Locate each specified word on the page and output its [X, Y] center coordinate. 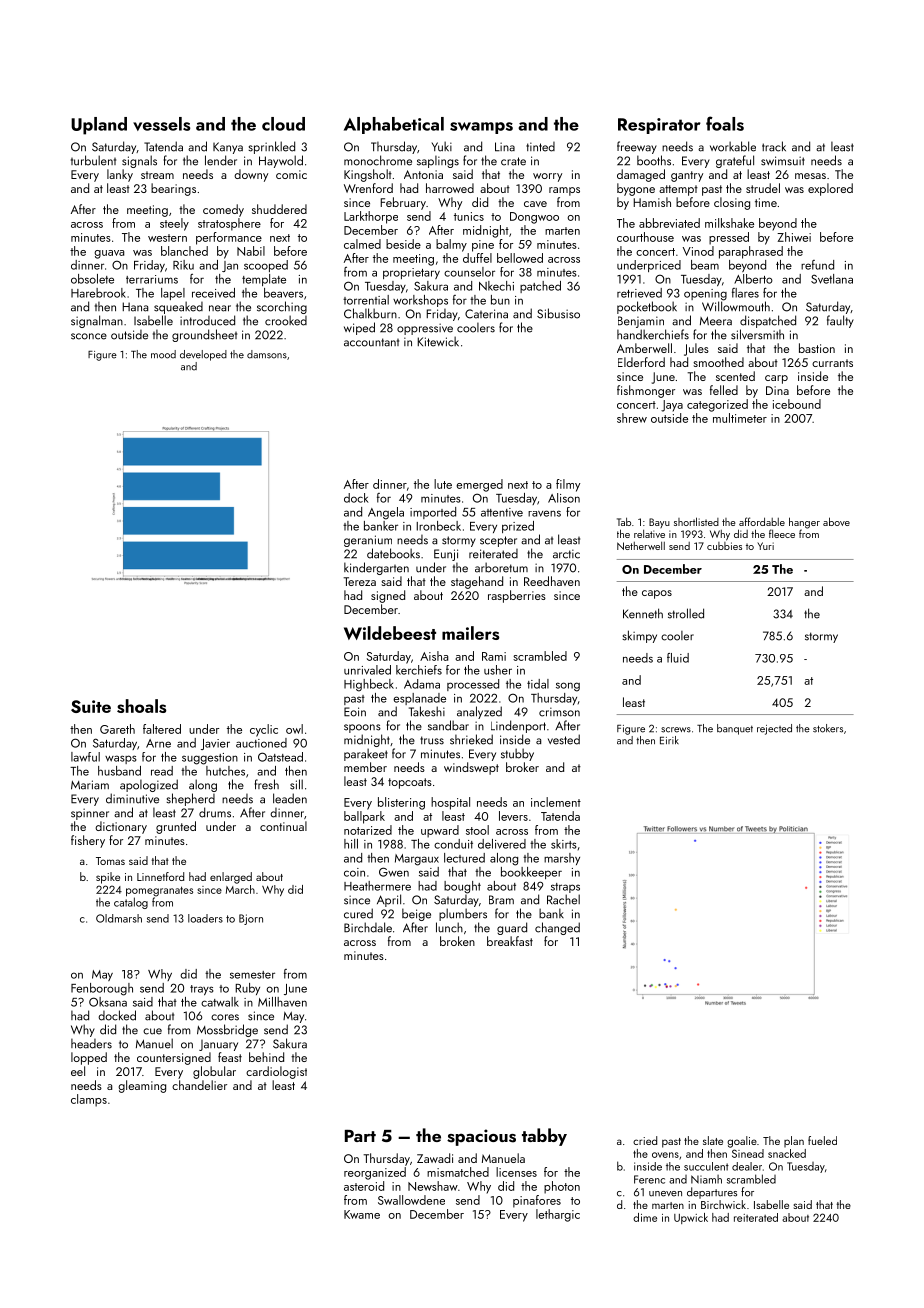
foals [725, 123]
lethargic [558, 1215]
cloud [283, 124]
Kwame [362, 1214]
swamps [481, 128]
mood [163, 354]
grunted [176, 827]
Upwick [691, 1218]
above [836, 521]
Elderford [641, 362]
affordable [762, 521]
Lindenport [518, 726]
